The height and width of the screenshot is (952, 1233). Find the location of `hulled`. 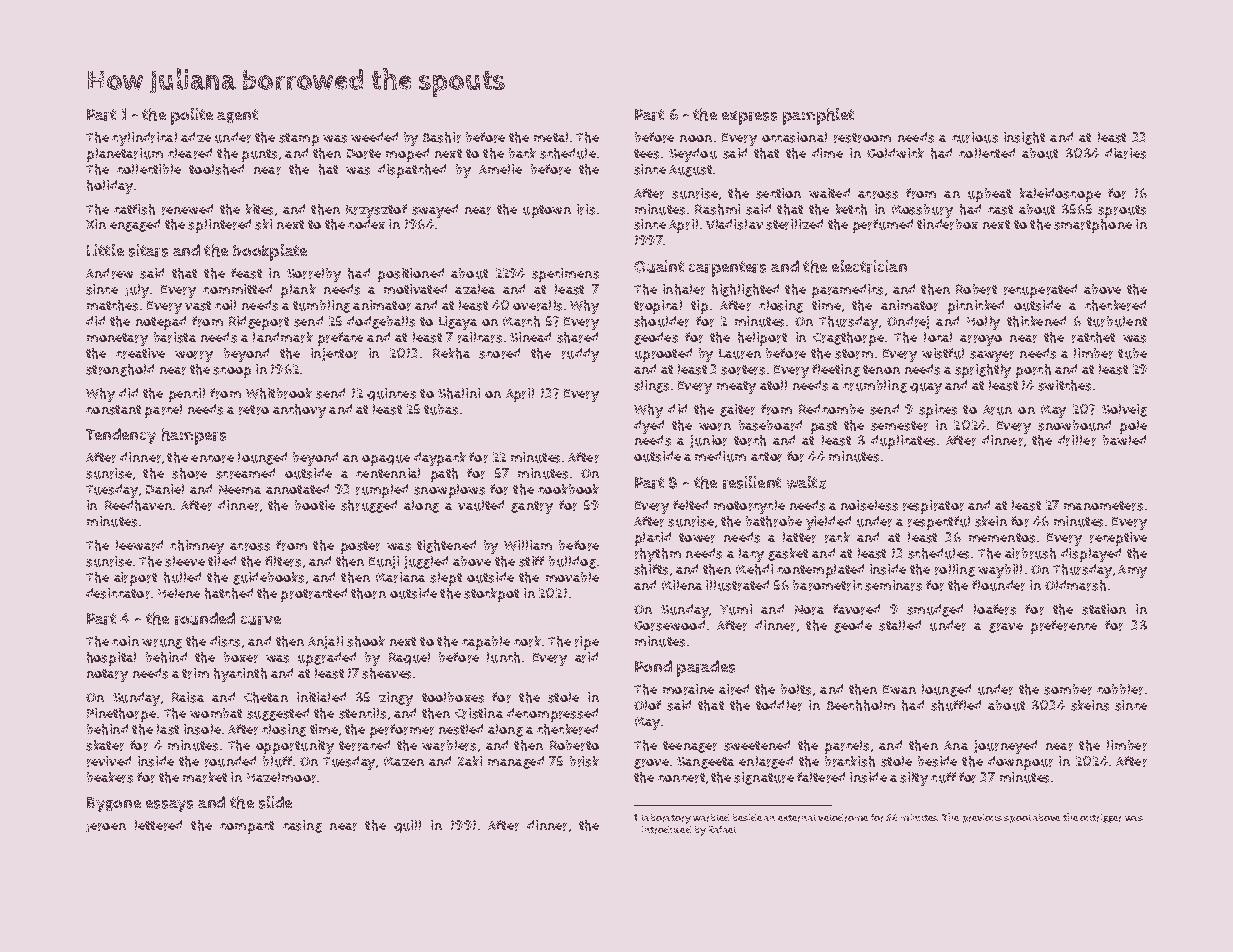

hulled is located at coordinates (182, 577).
